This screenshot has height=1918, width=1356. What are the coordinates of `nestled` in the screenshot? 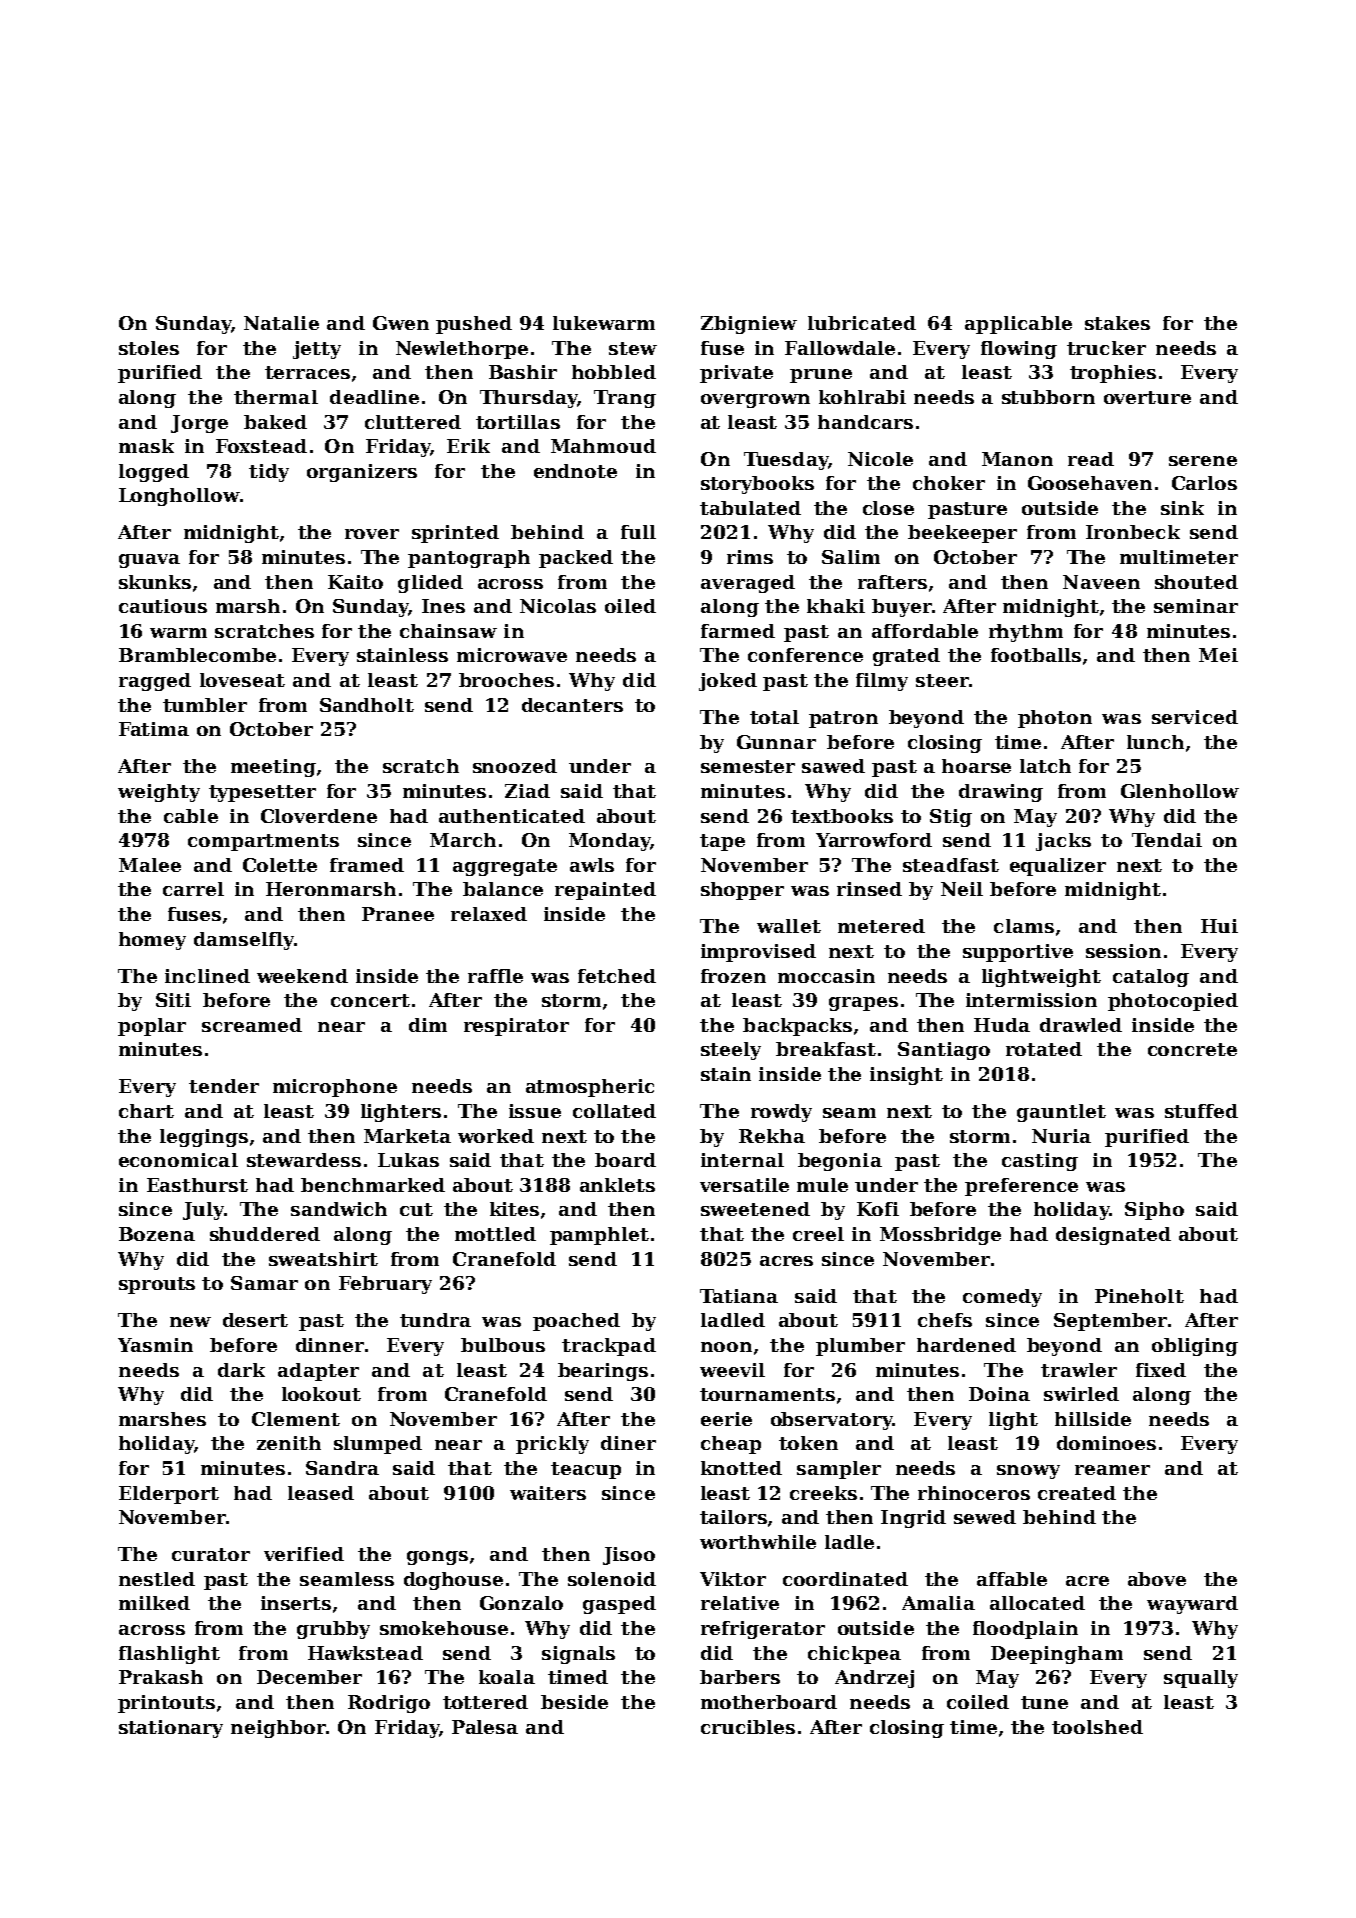 It's located at (157, 1579).
